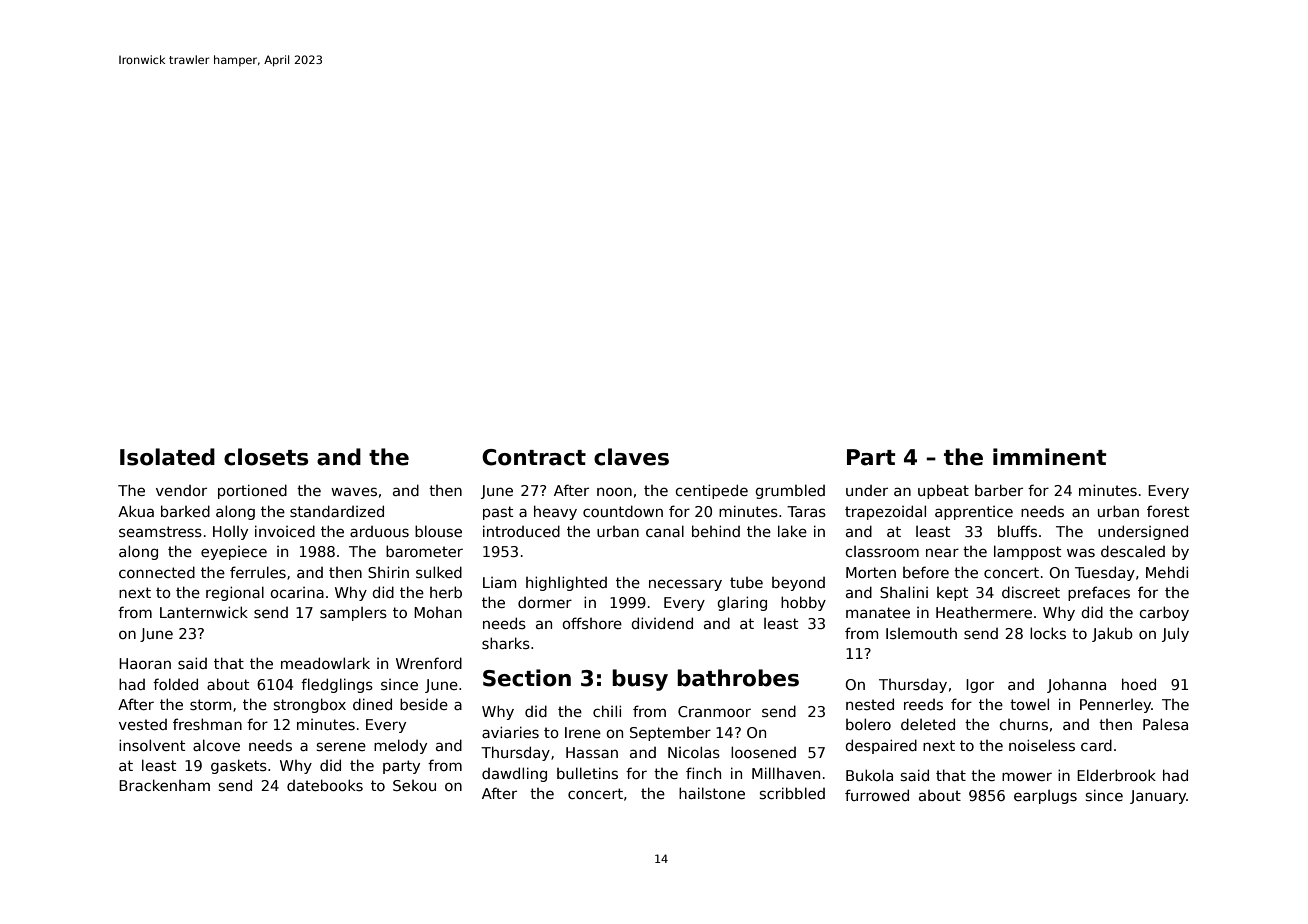 The height and width of the page is (924, 1308). Describe the element at coordinates (266, 457) in the page. I see `closets` at that location.
